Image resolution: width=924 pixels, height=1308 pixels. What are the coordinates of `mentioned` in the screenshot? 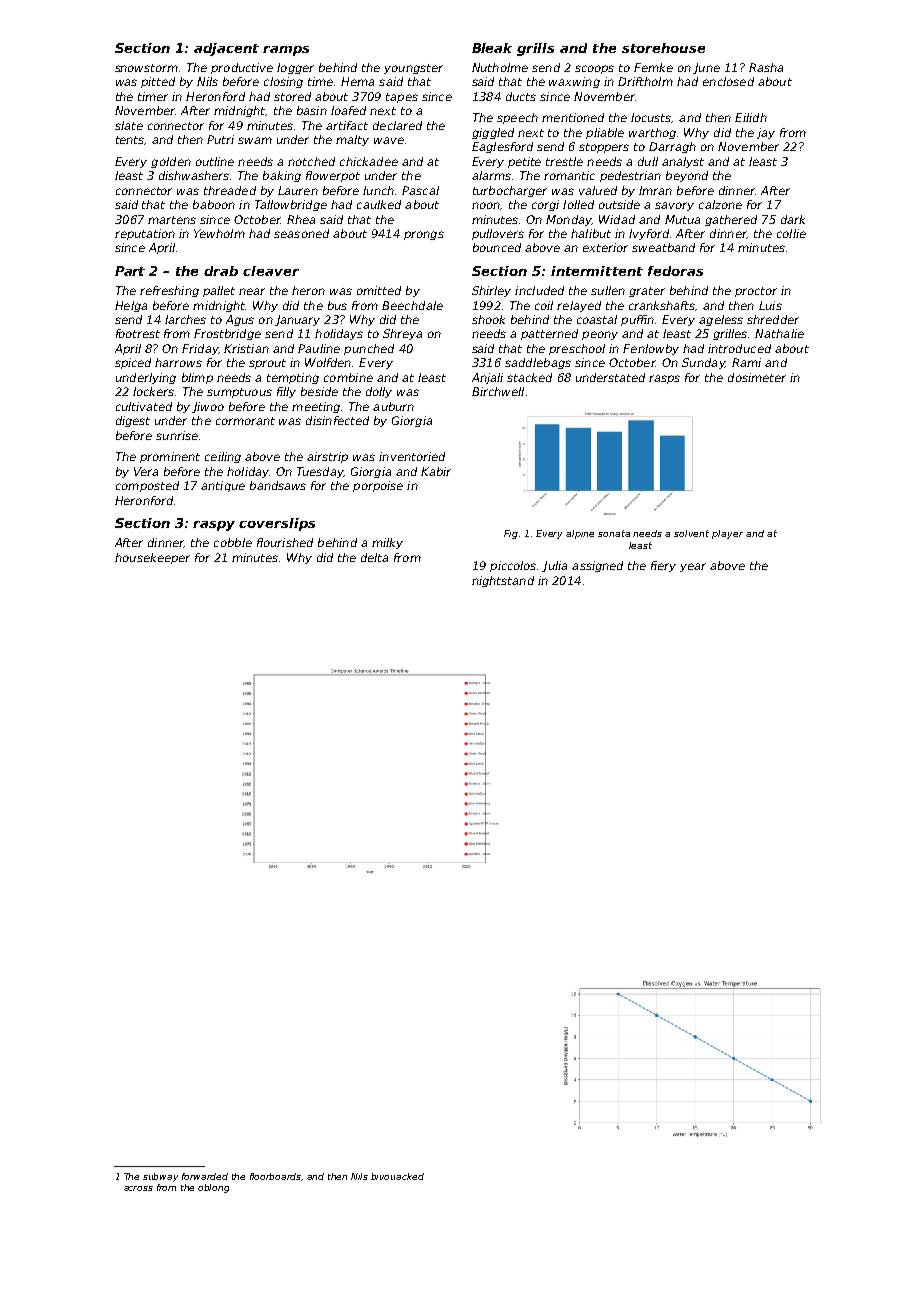 It's located at (573, 117).
